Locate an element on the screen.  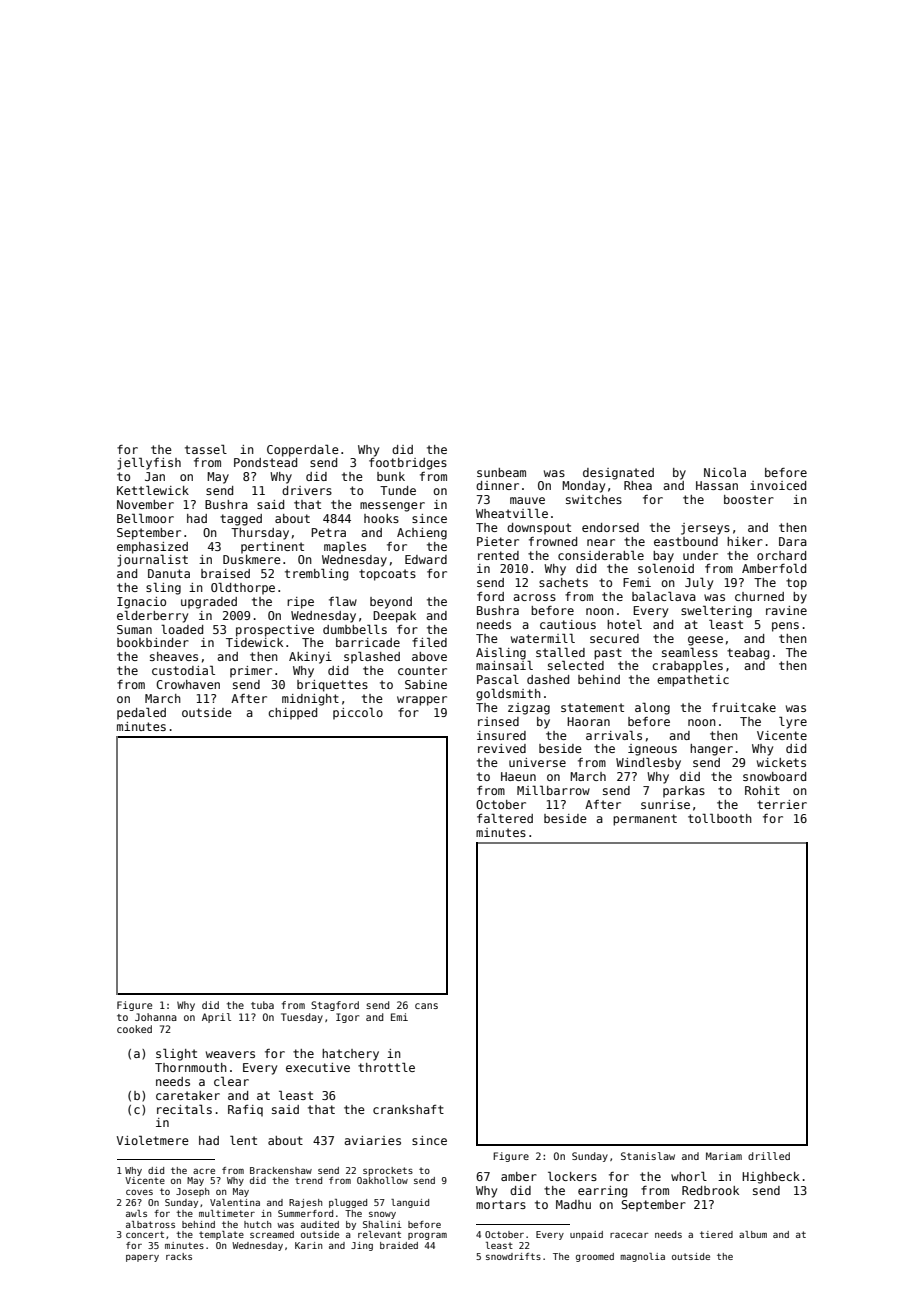
coves is located at coordinates (139, 1192).
